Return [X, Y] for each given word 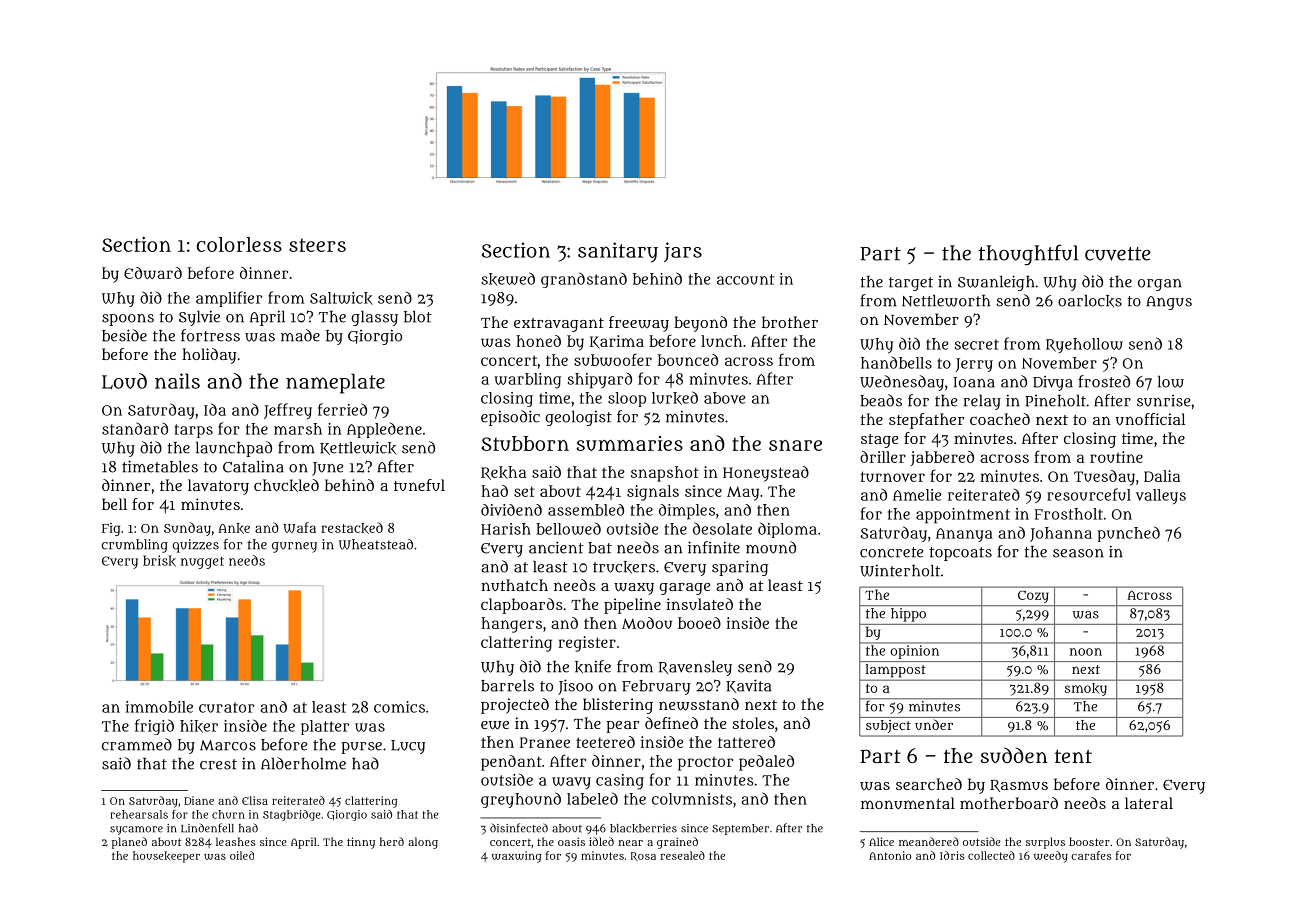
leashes [236, 841]
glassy [374, 318]
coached [1000, 419]
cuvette [1118, 254]
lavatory [218, 487]
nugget [202, 562]
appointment [963, 516]
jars [683, 252]
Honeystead [766, 474]
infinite [714, 547]
